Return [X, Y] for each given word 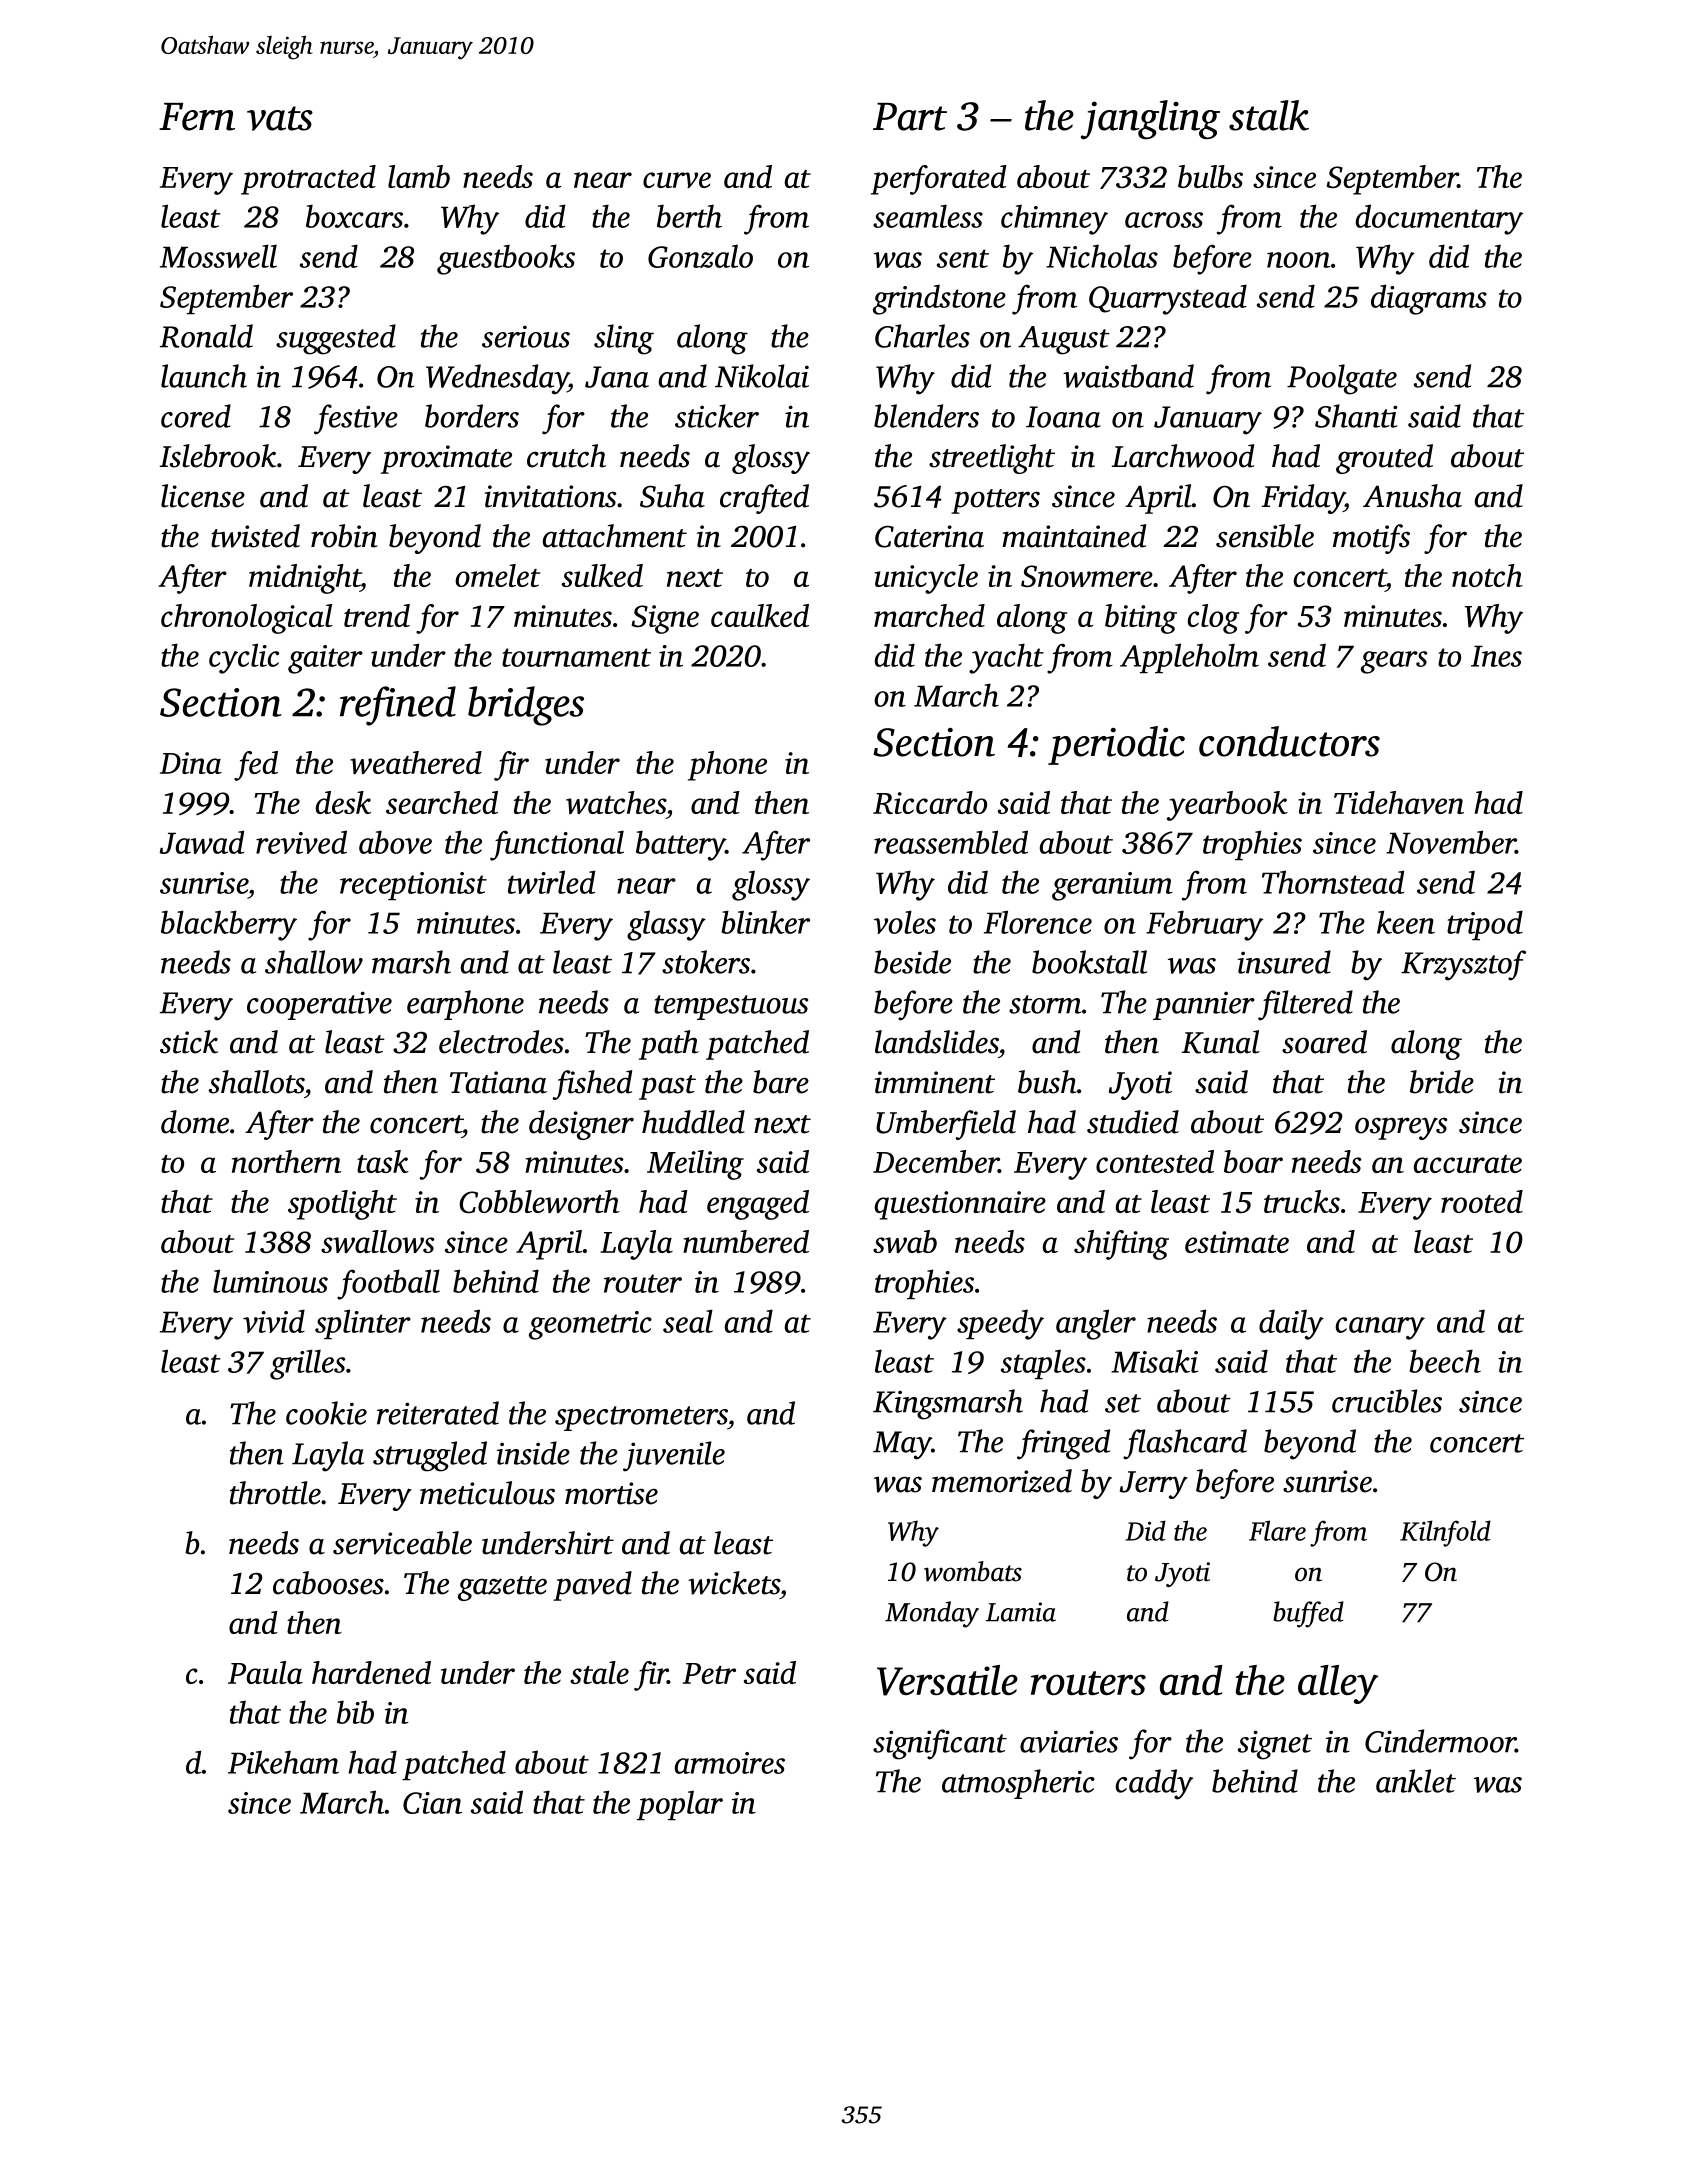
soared [1324, 1042]
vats [280, 118]
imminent [934, 1082]
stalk [1269, 115]
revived [301, 842]
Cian [432, 1803]
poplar [680, 1805]
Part [910, 117]
